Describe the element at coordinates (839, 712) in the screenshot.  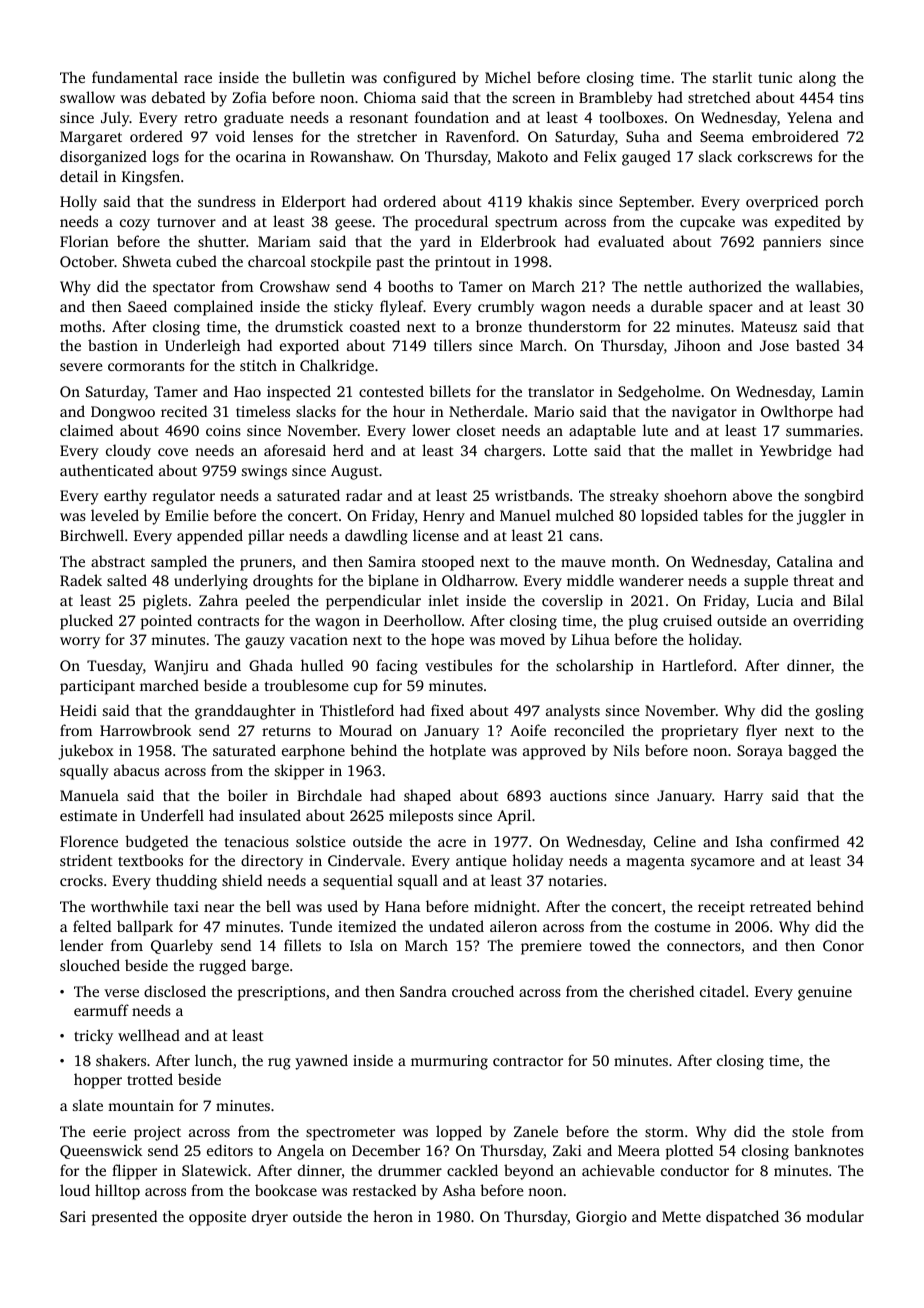
I see `gosling` at that location.
